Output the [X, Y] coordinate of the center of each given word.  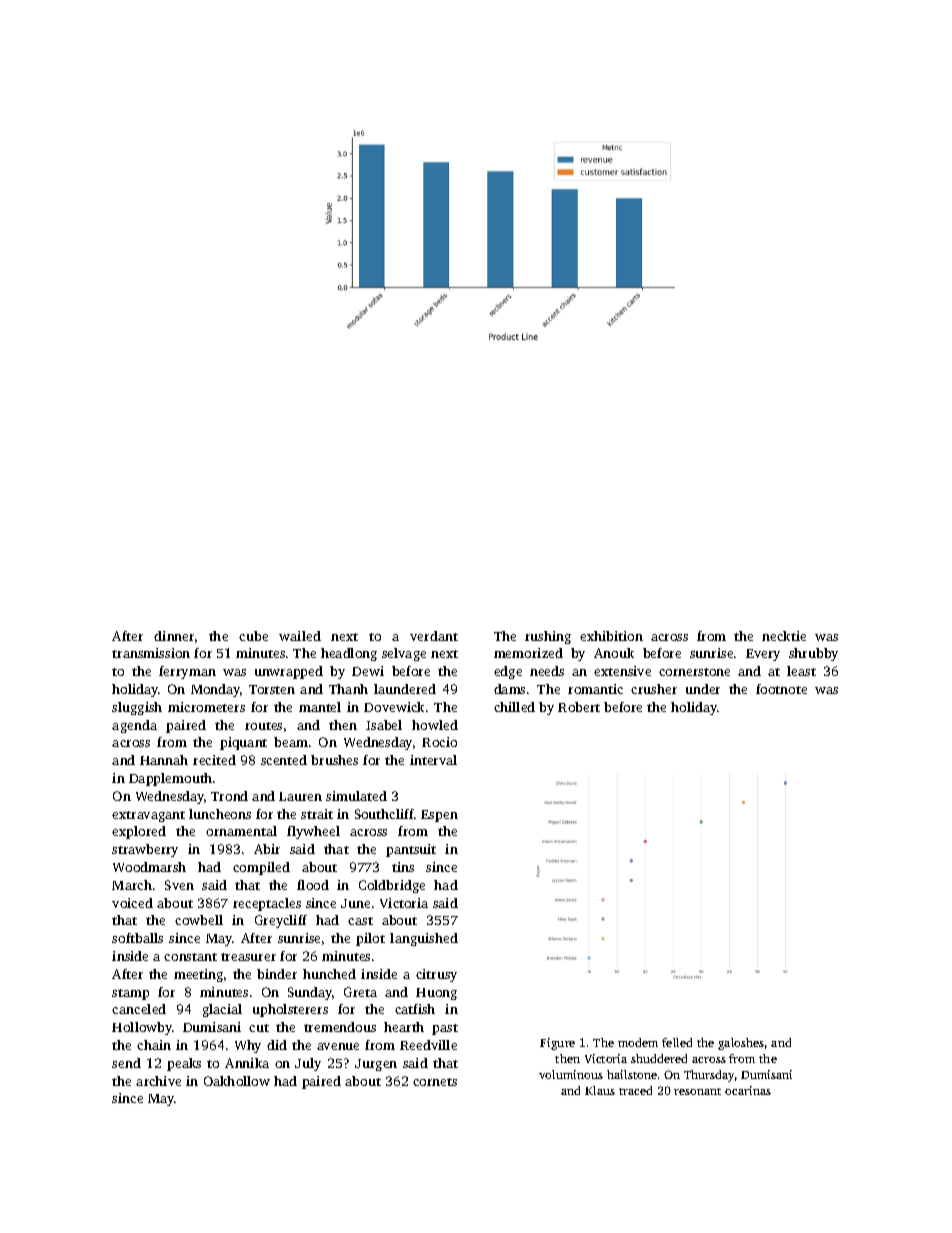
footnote [781, 689]
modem [638, 1042]
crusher [654, 689]
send [126, 1063]
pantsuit [411, 850]
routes [263, 726]
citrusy [436, 975]
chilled [514, 707]
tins [403, 867]
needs [547, 671]
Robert [579, 707]
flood [313, 885]
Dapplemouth [170, 779]
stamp [130, 994]
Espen [439, 816]
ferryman [187, 672]
